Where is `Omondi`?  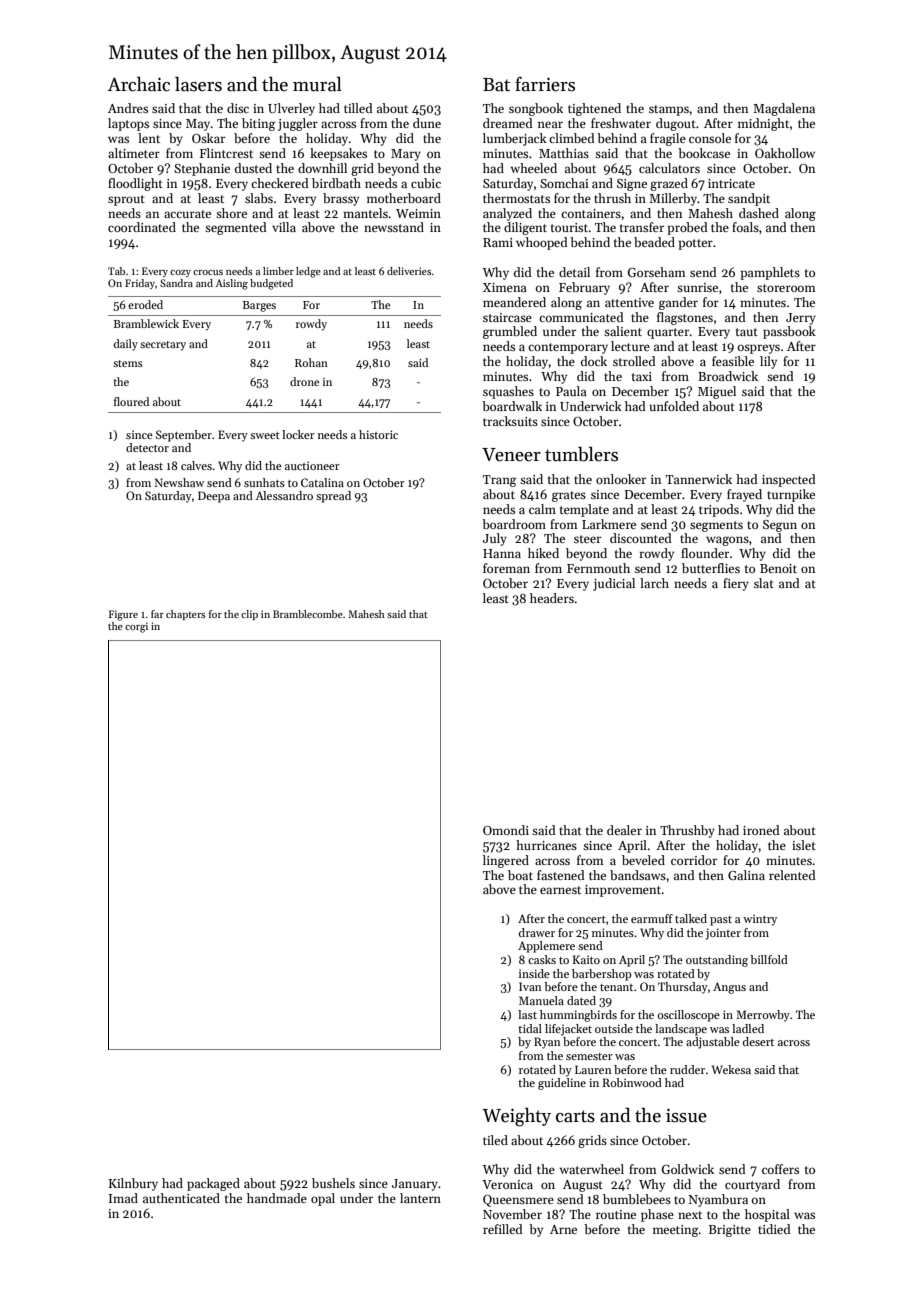 Omondi is located at coordinates (506, 830).
